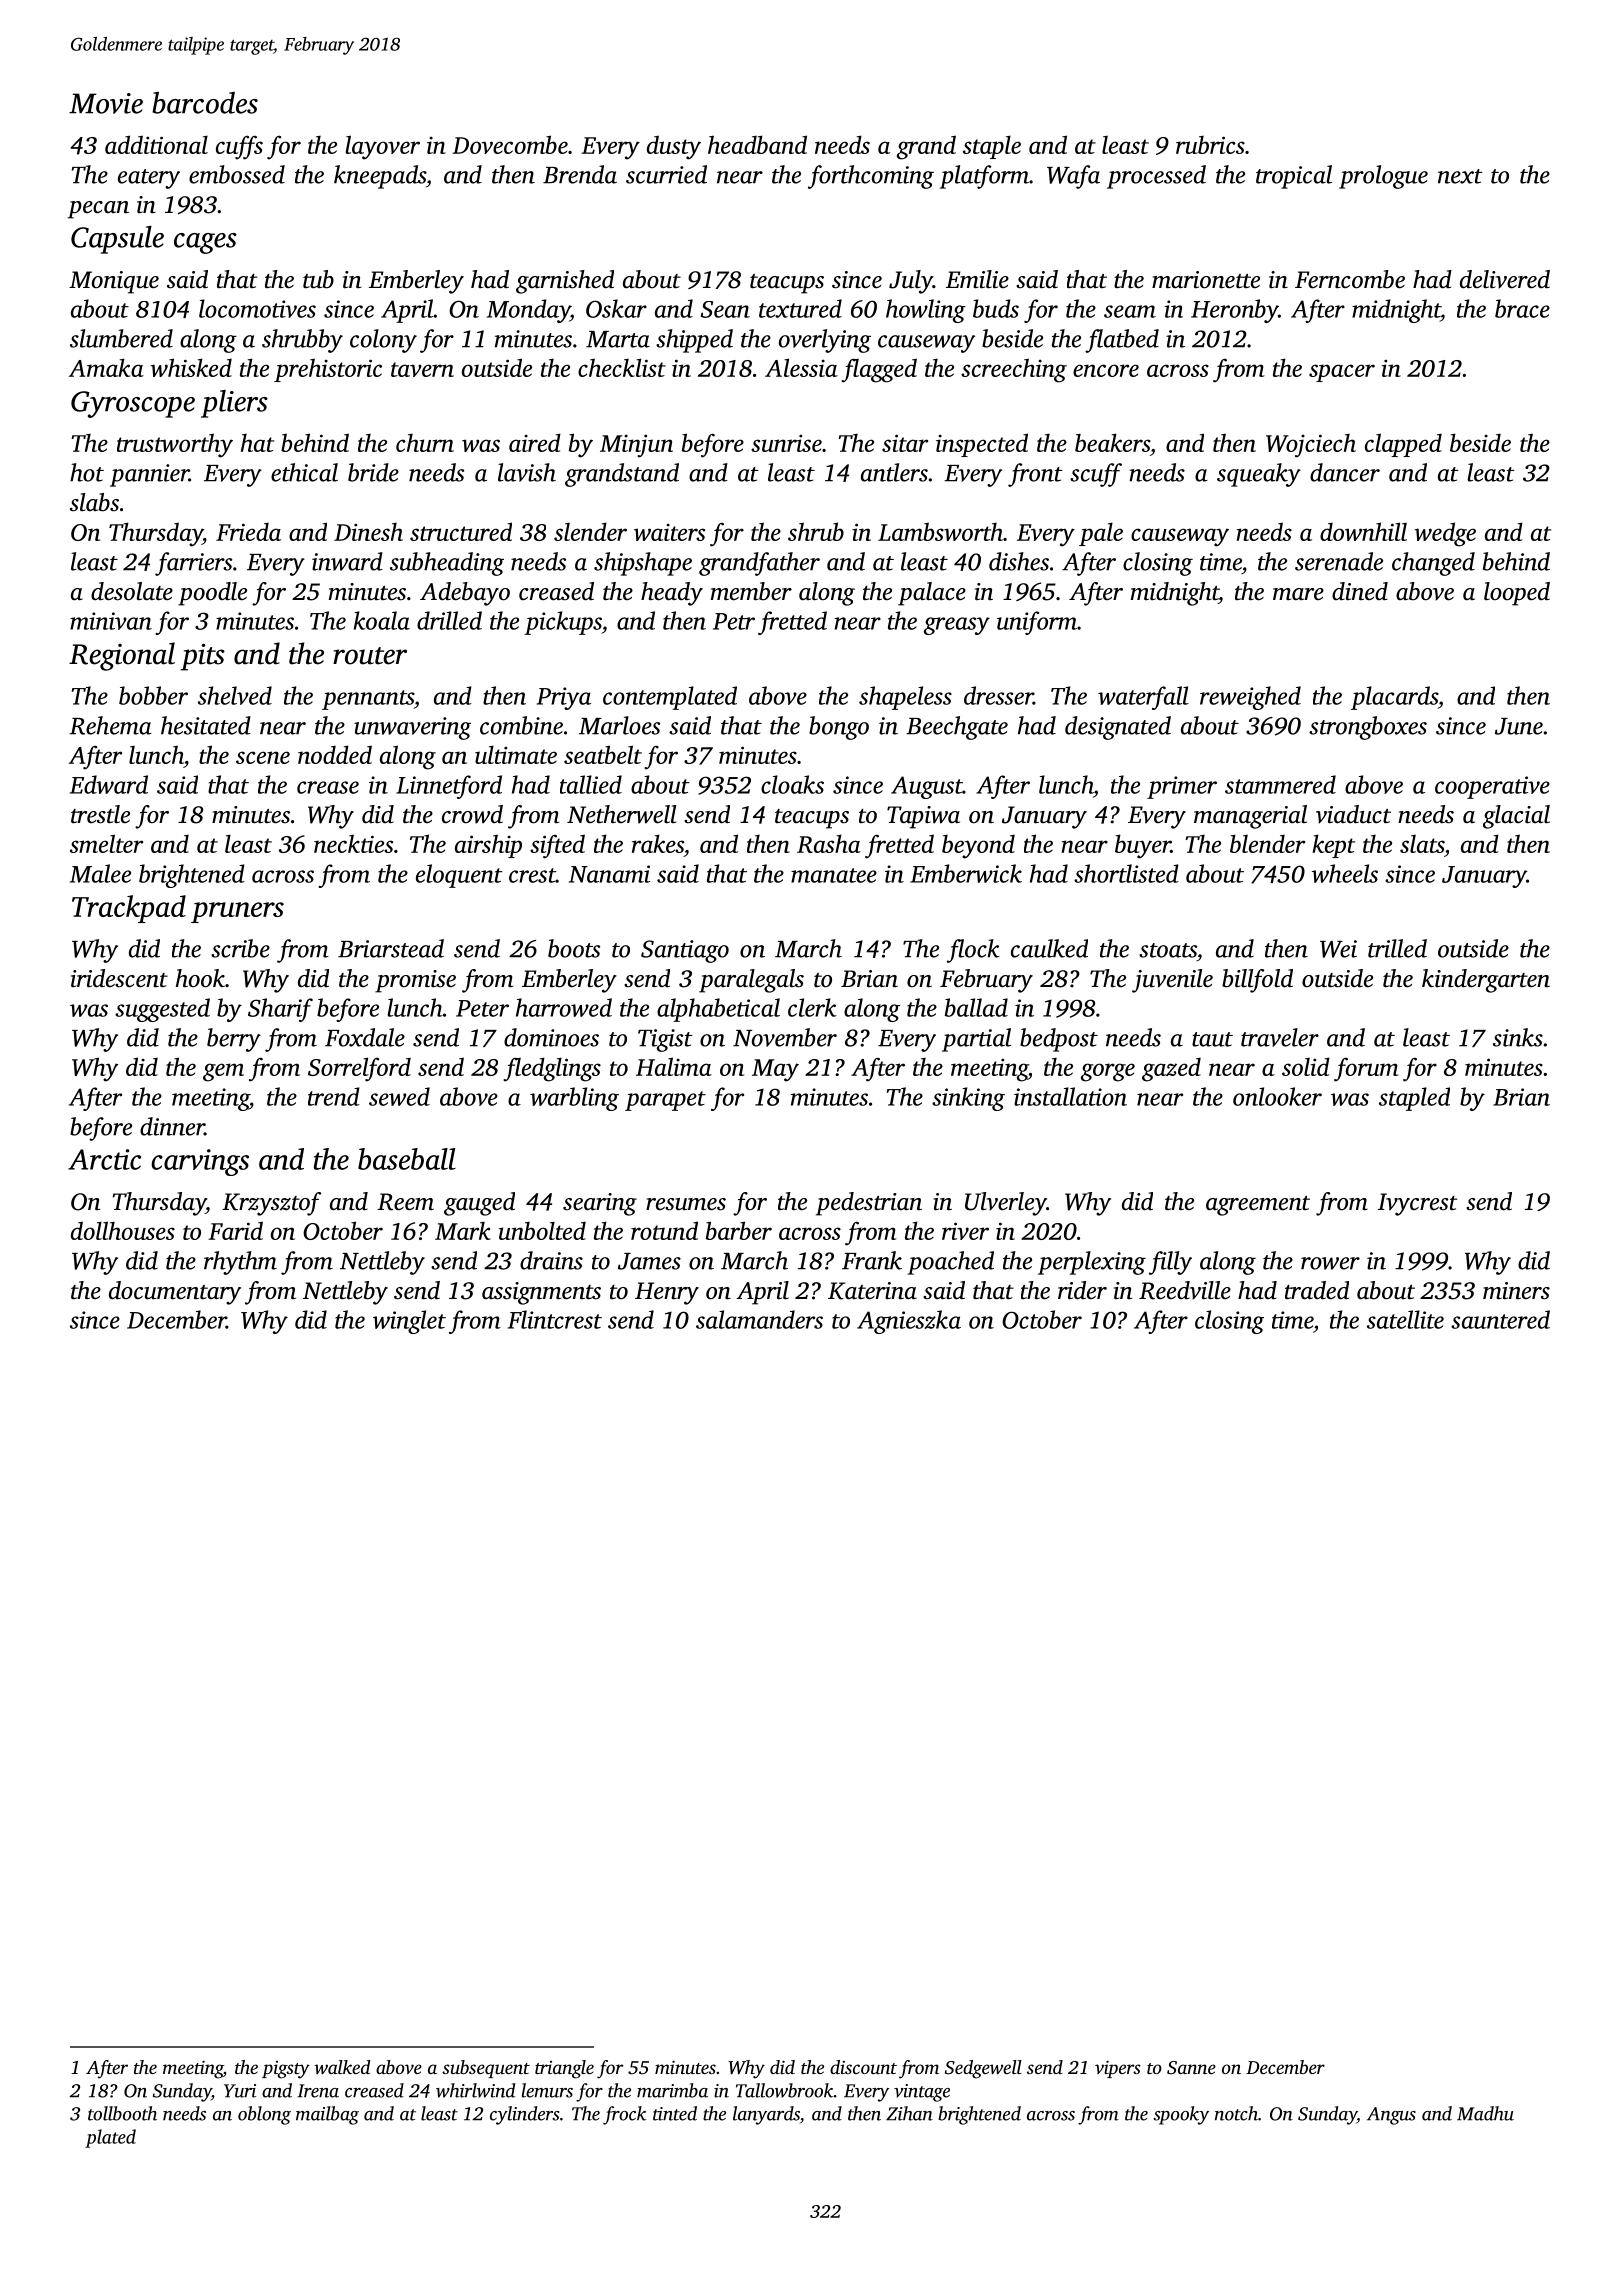 This screenshot has height=2292, width=1620. What do you see at coordinates (872, 1260) in the screenshot?
I see `Frank` at bounding box center [872, 1260].
